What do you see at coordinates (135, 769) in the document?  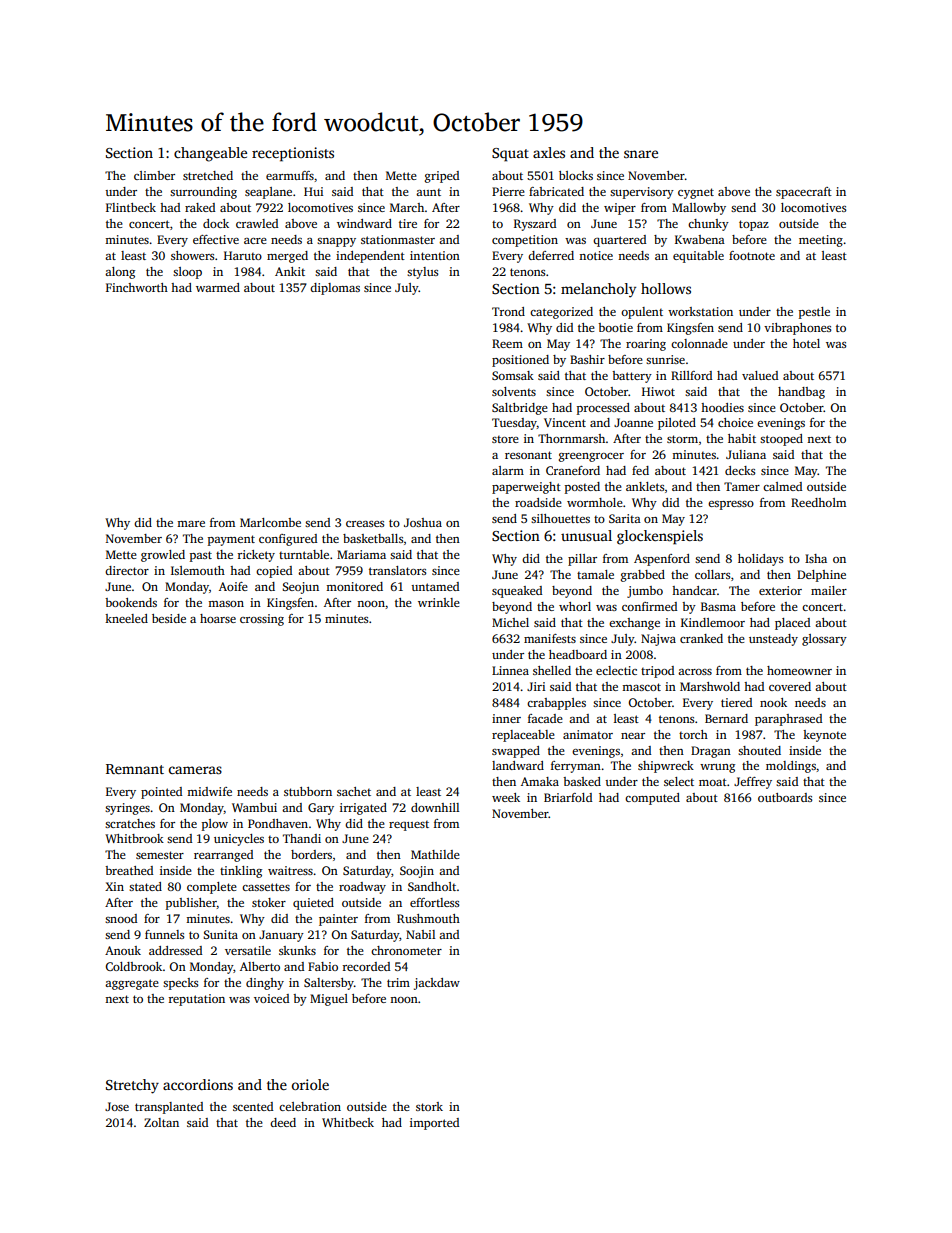 I see `Remnant` at bounding box center [135, 769].
